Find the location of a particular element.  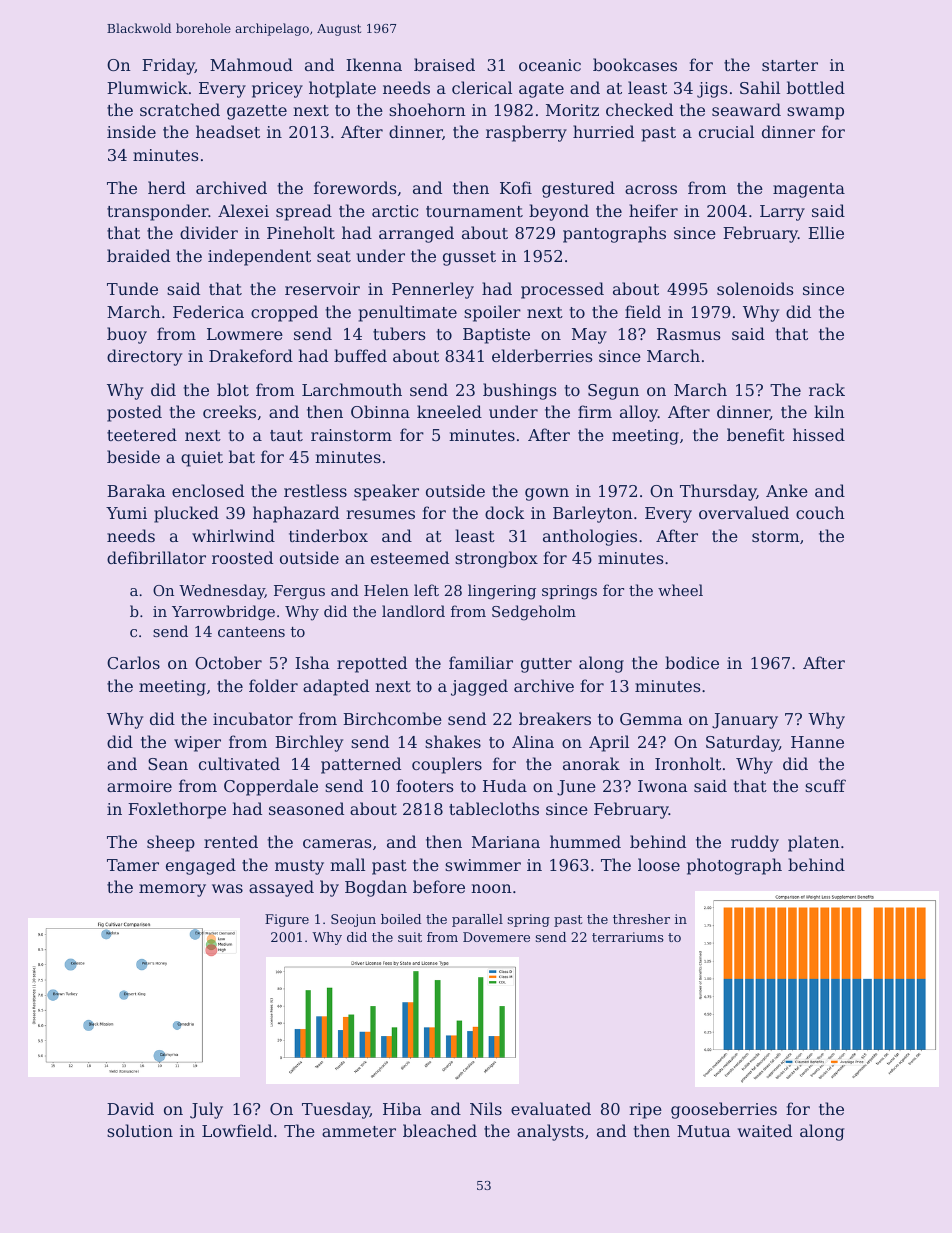

solution is located at coordinates (140, 1130).
